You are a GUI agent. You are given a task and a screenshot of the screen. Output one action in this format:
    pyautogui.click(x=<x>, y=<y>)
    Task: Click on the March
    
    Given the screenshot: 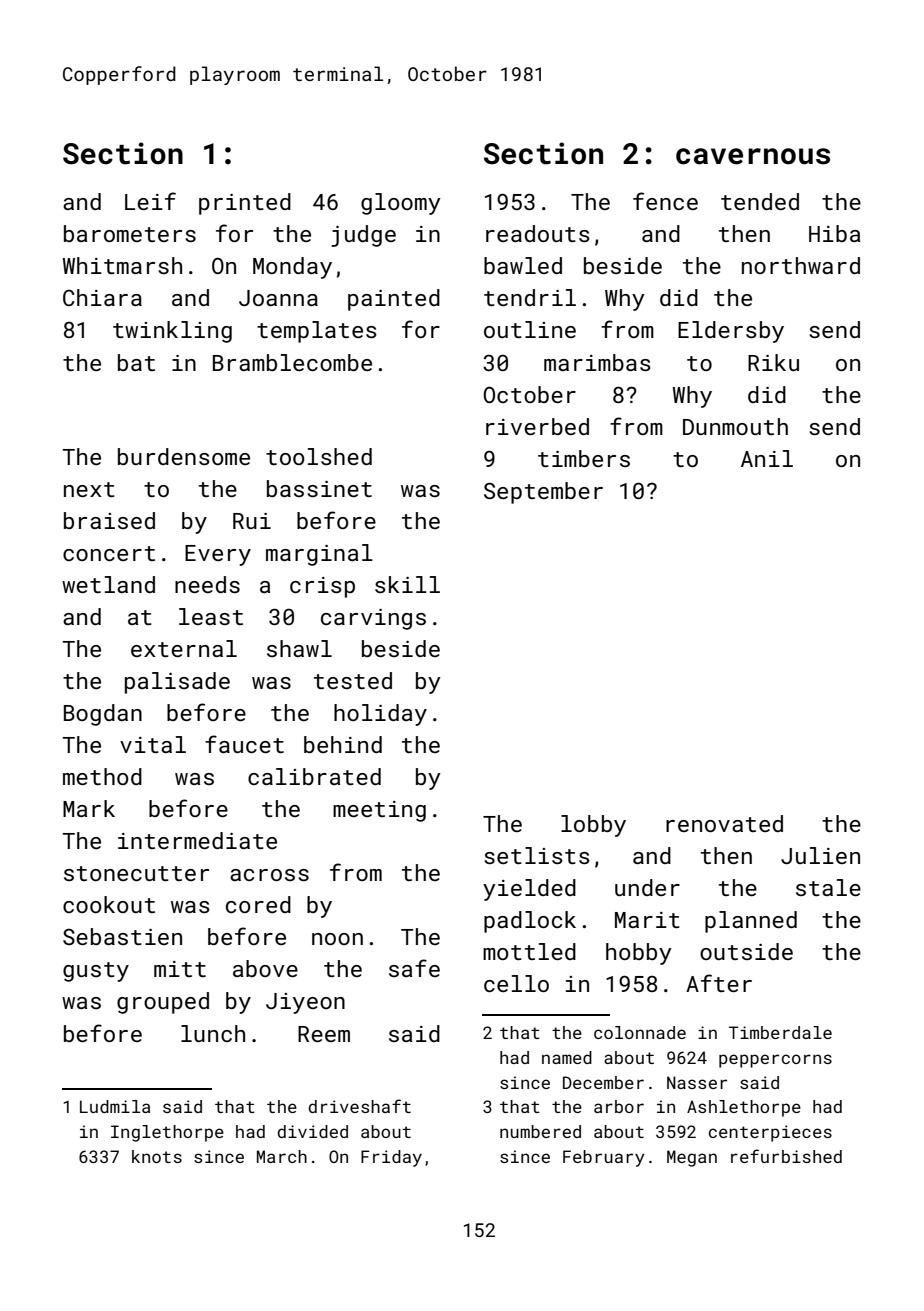 What is the action you would take?
    pyautogui.click(x=282, y=1156)
